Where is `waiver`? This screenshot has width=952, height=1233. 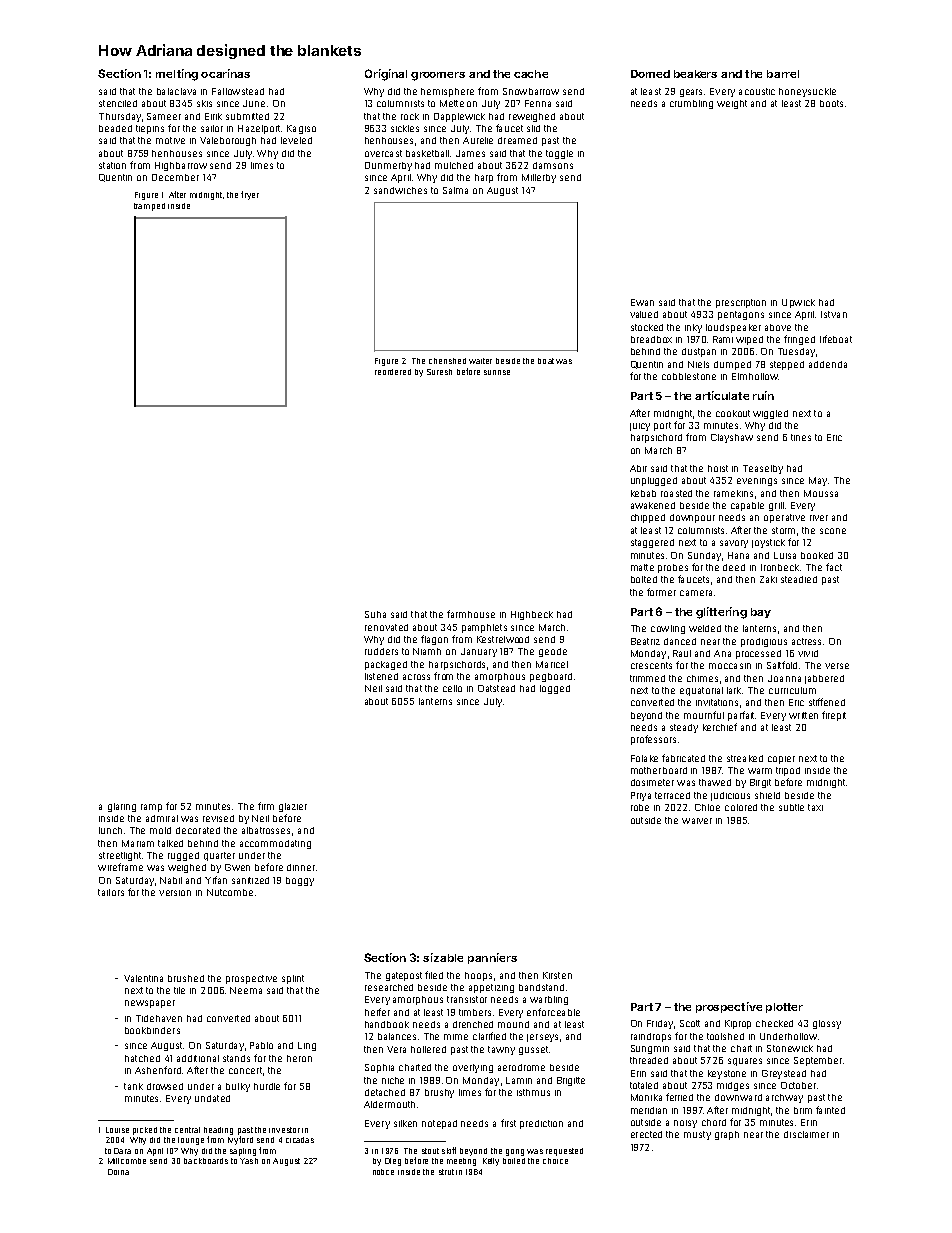
waiver is located at coordinates (697, 821).
